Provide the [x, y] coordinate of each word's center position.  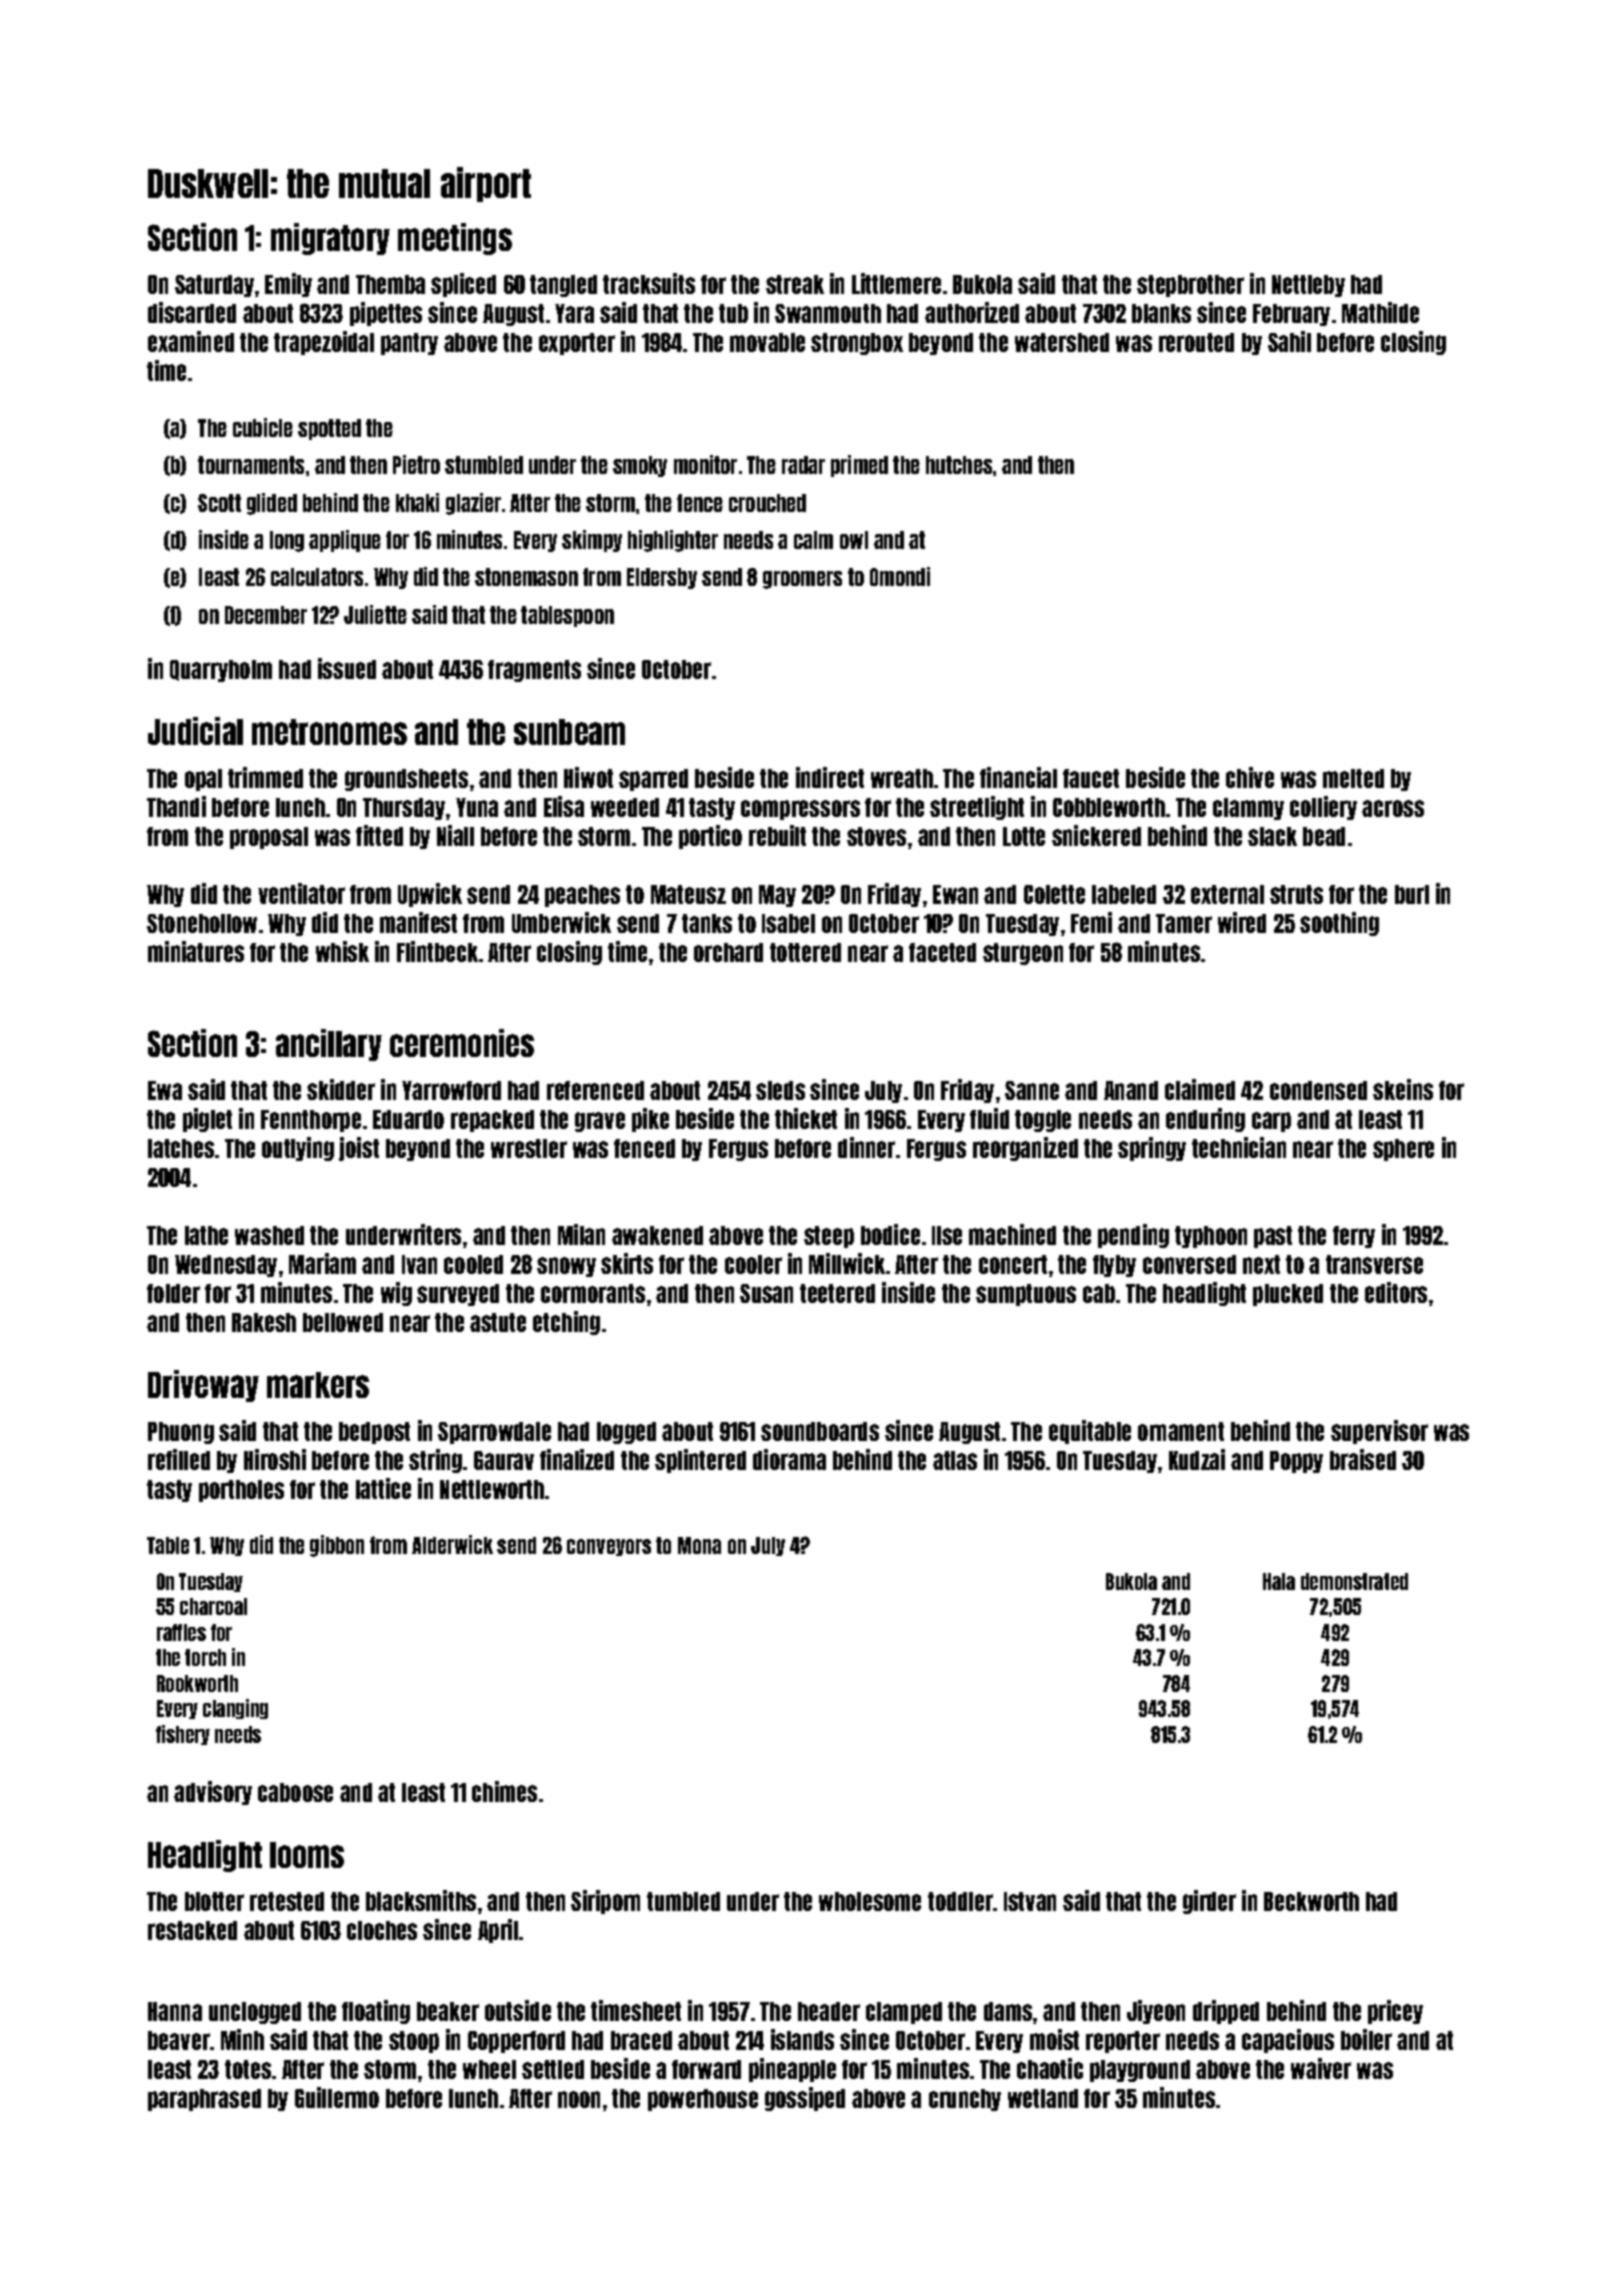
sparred [653, 780]
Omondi [900, 576]
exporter [577, 344]
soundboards [820, 1431]
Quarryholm [221, 671]
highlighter [673, 541]
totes [248, 2069]
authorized [972, 312]
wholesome [870, 1901]
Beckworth [1311, 1901]
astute [498, 1322]
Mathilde [1380, 312]
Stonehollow [202, 923]
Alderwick [452, 1544]
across [1393, 808]
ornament [1181, 1431]
